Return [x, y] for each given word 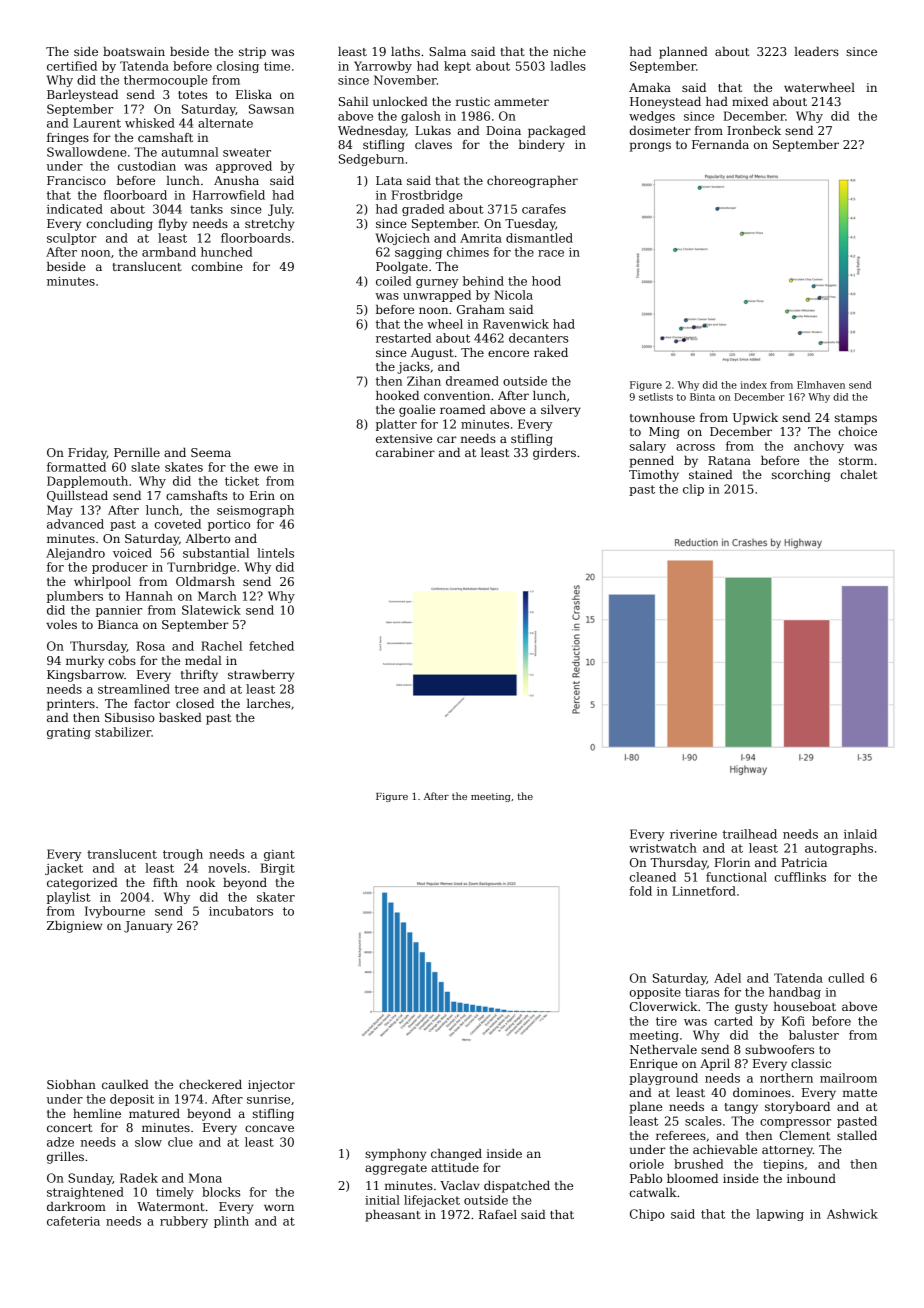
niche [569, 51]
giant [279, 855]
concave [269, 1128]
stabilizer [123, 732]
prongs [650, 147]
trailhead [750, 834]
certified [72, 66]
